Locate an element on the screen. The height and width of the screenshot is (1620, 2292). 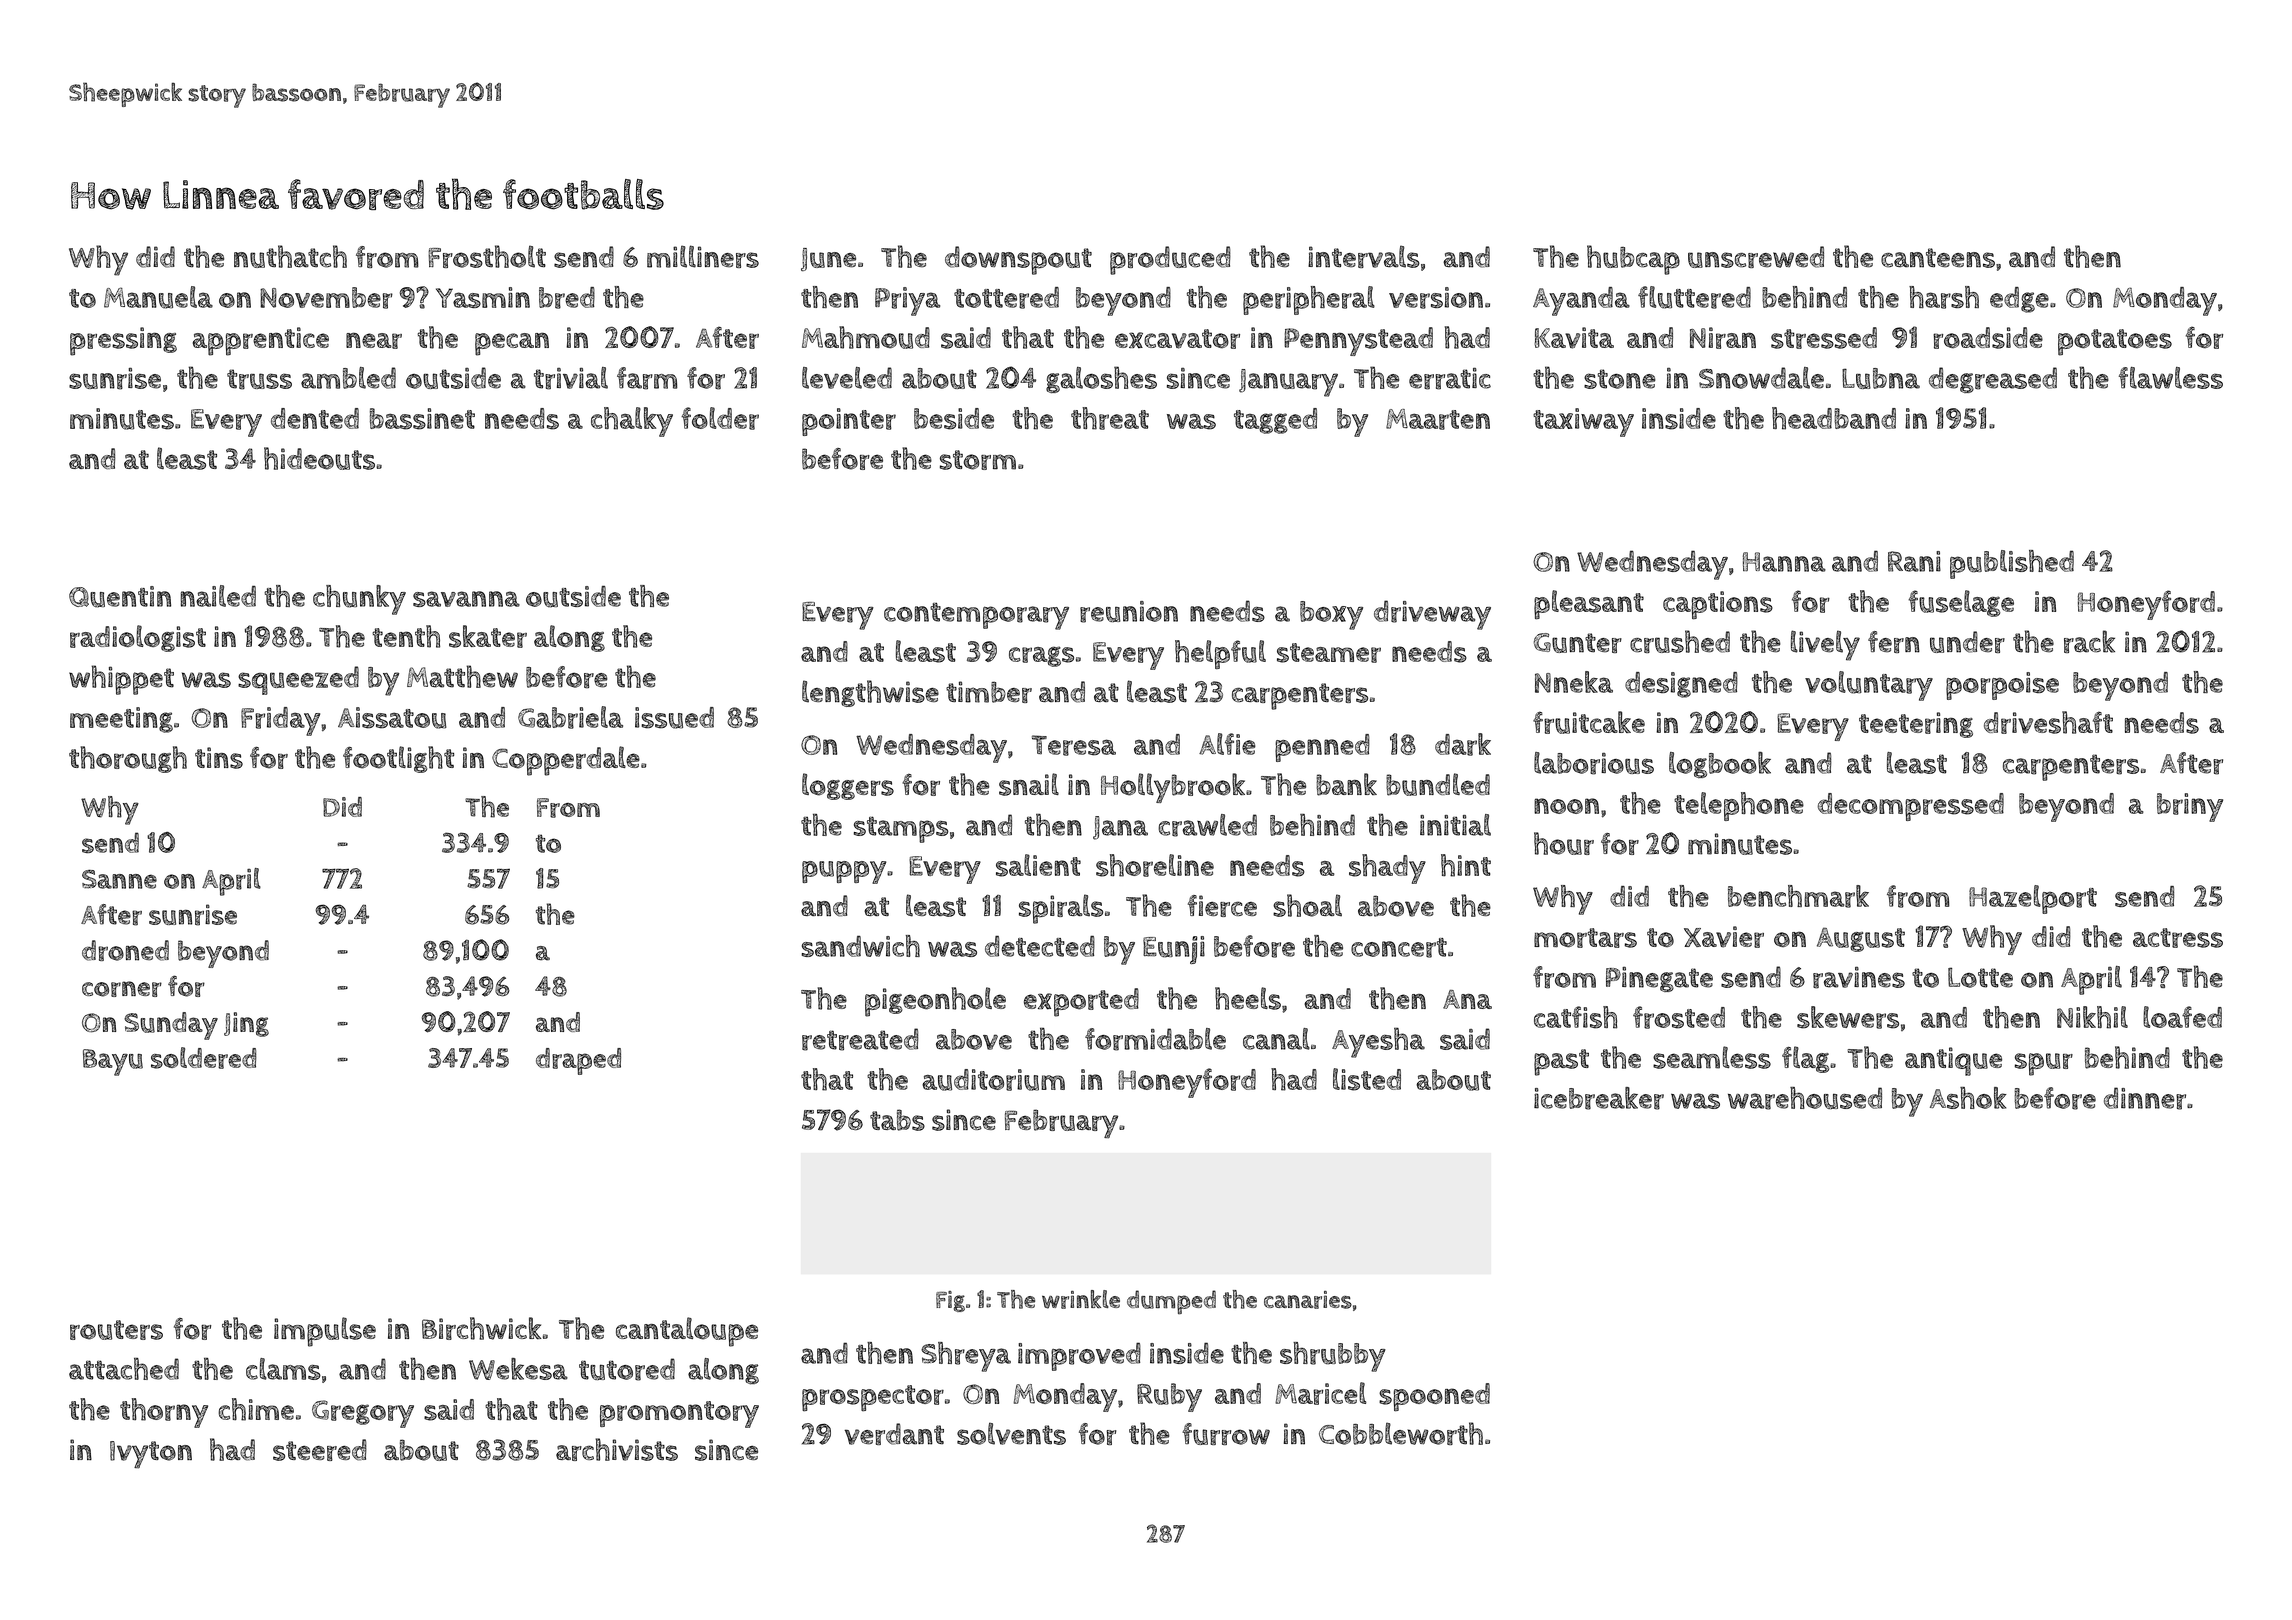
solvents is located at coordinates (1011, 1433).
